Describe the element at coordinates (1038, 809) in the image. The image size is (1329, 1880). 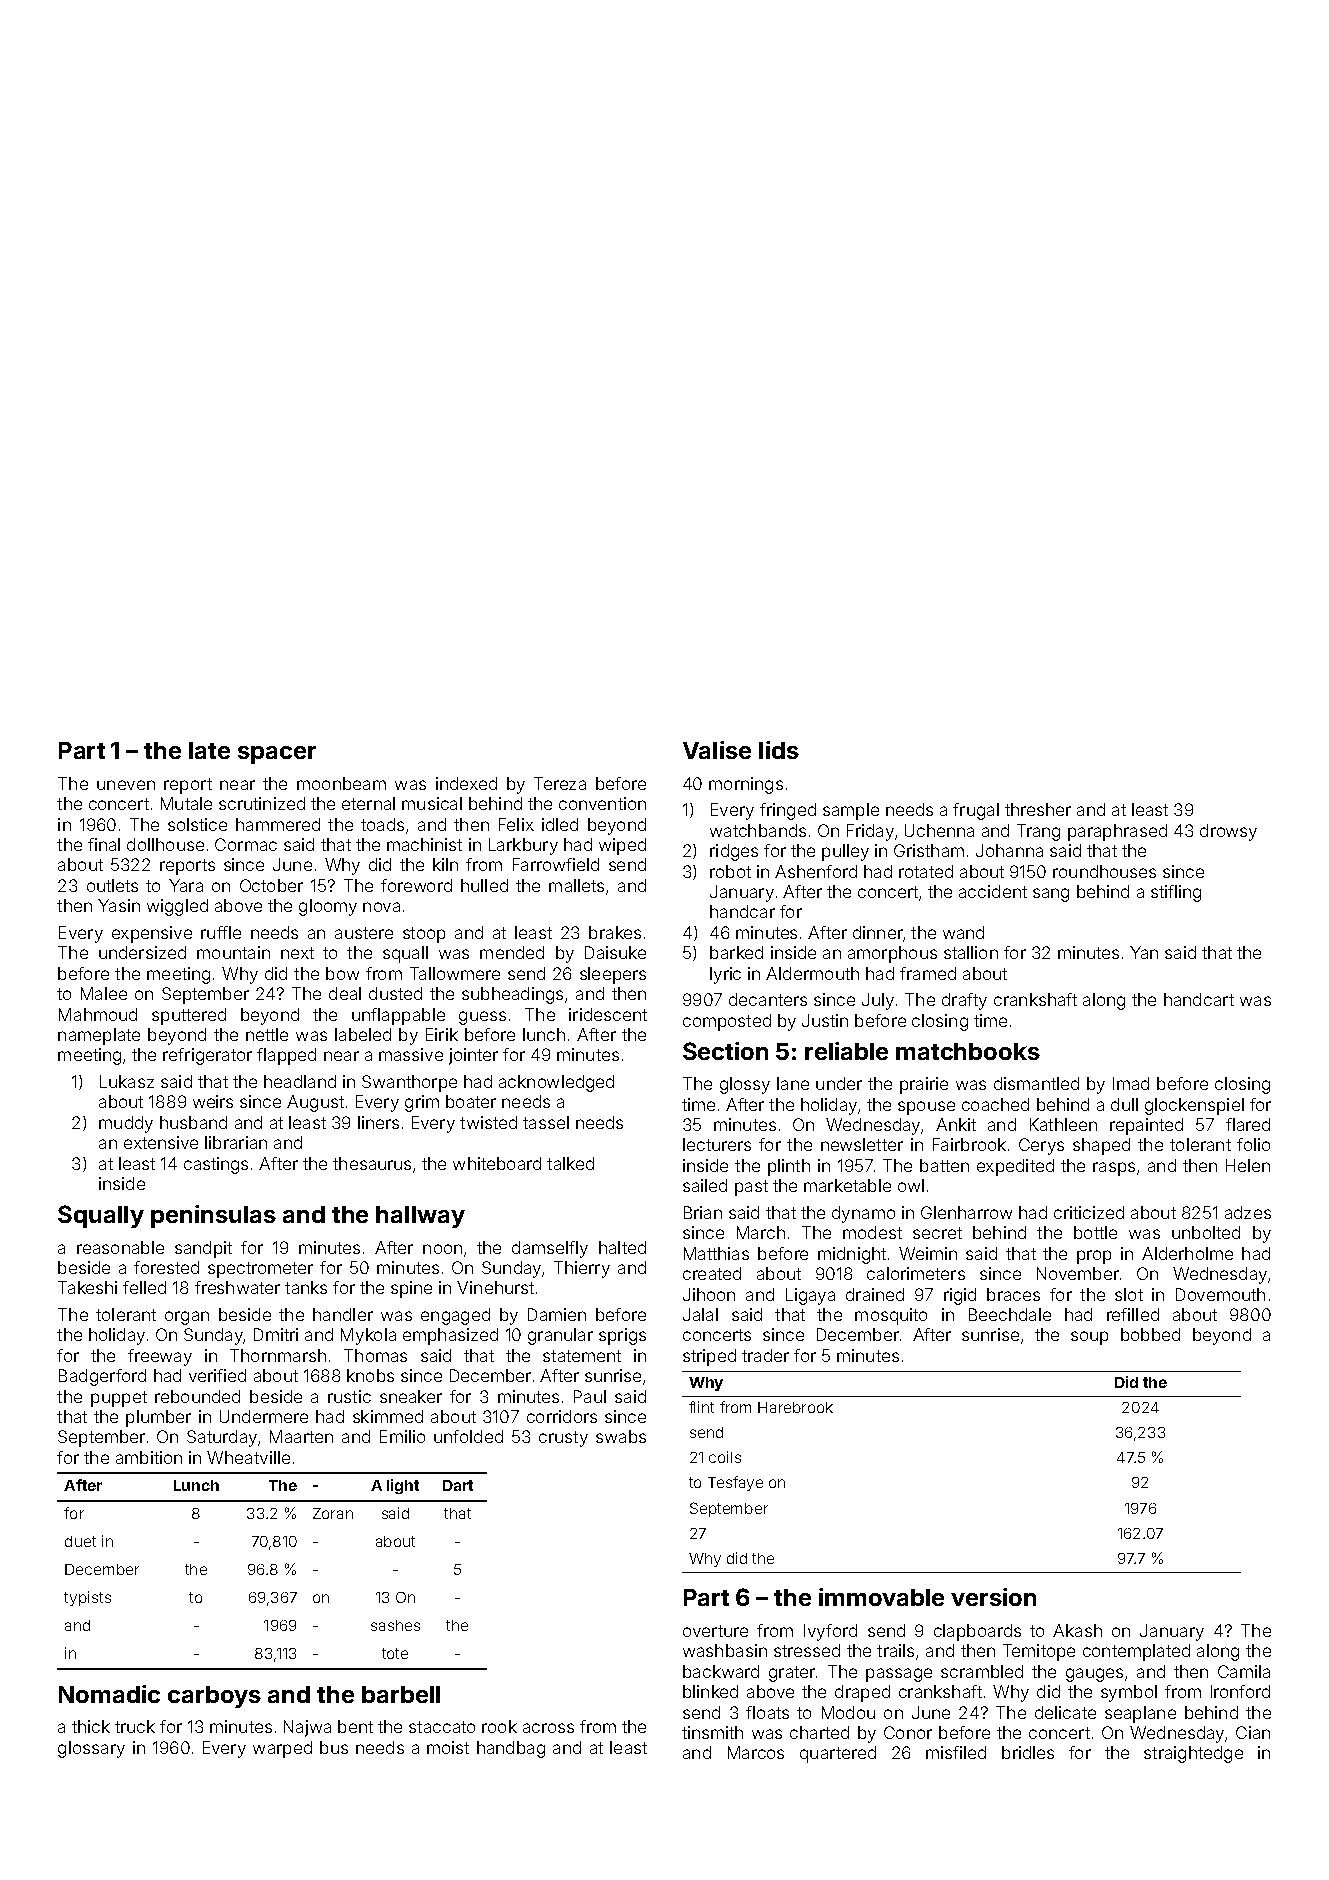
I see `thresher` at that location.
